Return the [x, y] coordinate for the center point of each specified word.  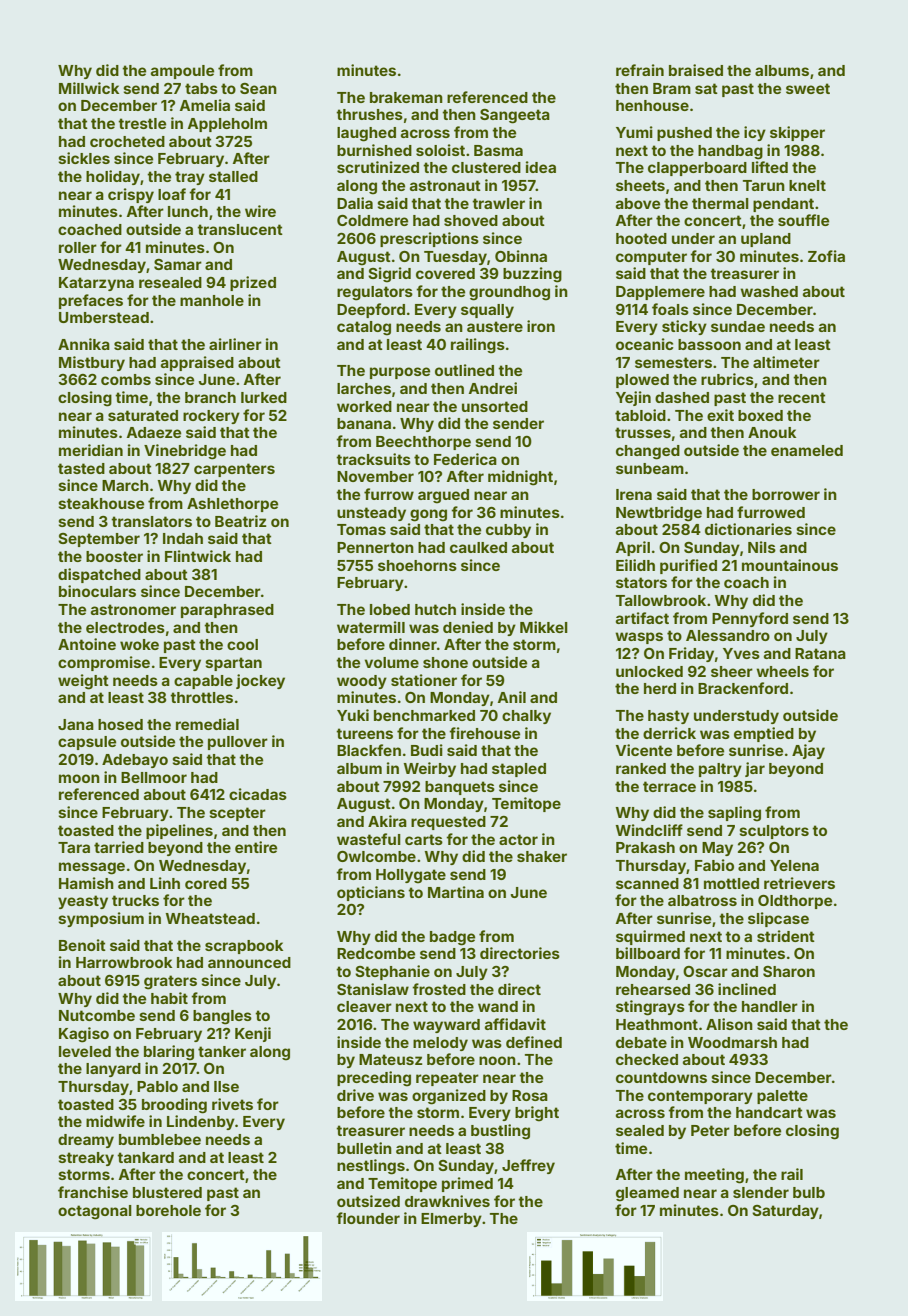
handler [770, 1006]
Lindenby [201, 1122]
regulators [375, 293]
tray [190, 178]
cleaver [364, 1006]
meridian [91, 450]
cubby [508, 531]
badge [452, 938]
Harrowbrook [124, 962]
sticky [684, 327]
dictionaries [748, 529]
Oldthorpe [795, 902]
